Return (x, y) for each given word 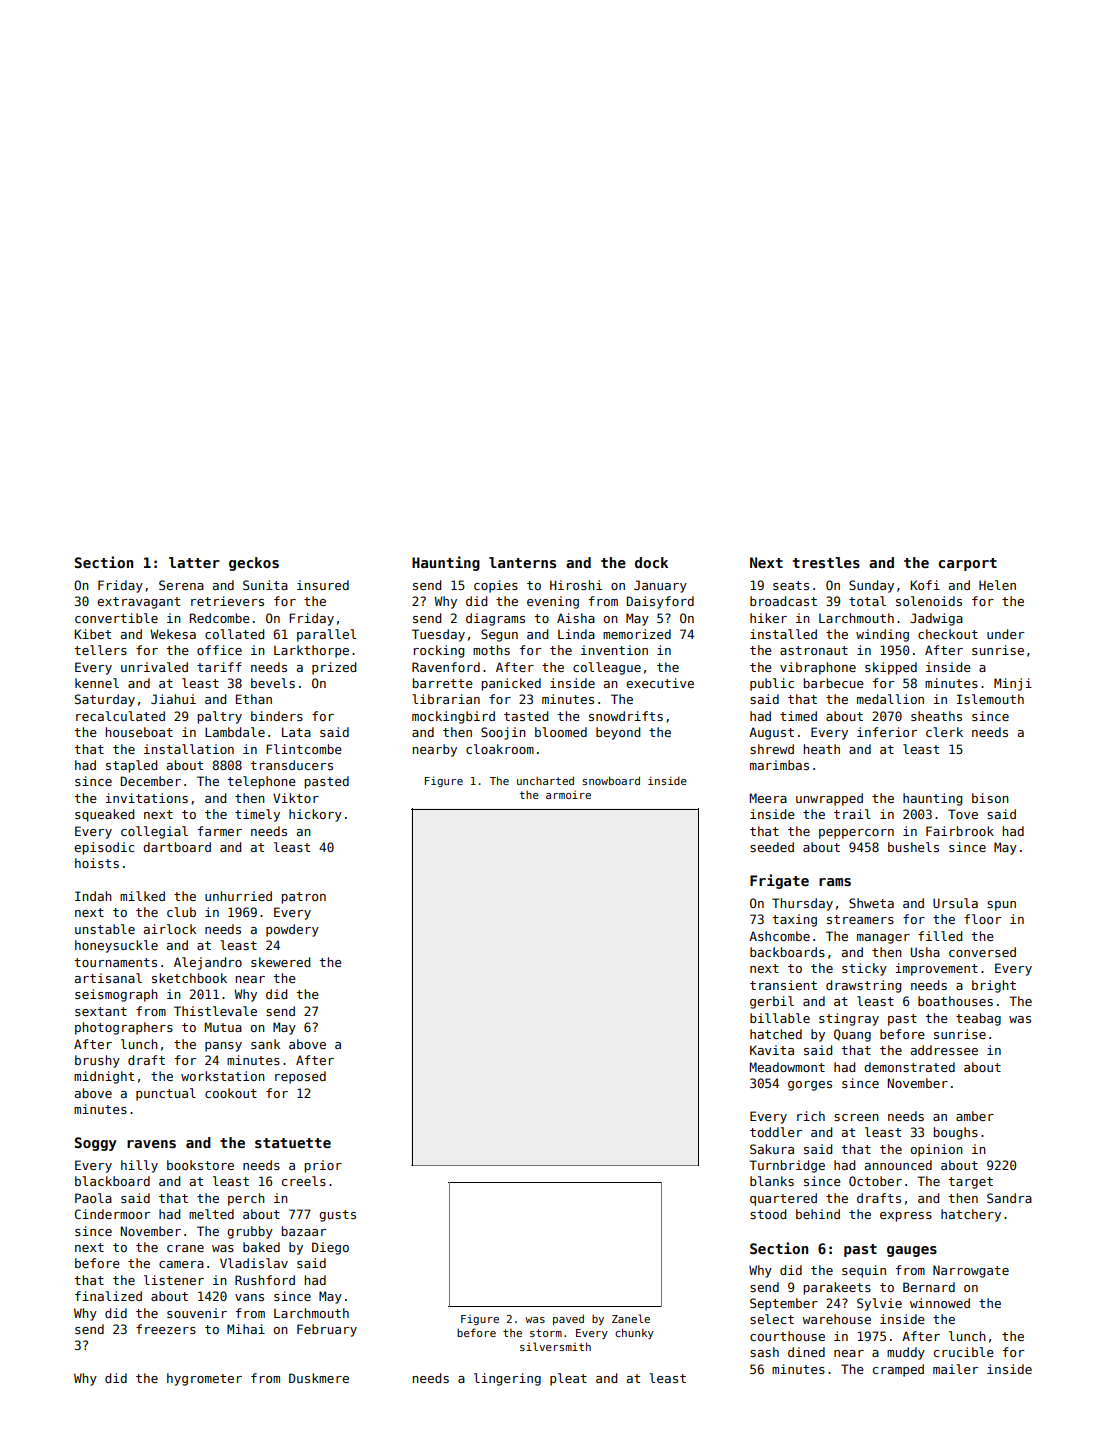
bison (990, 798)
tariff (219, 667)
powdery (292, 930)
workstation (223, 1076)
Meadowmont (787, 1067)
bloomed (561, 732)
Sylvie (879, 1304)
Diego (330, 1248)
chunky (634, 1333)
